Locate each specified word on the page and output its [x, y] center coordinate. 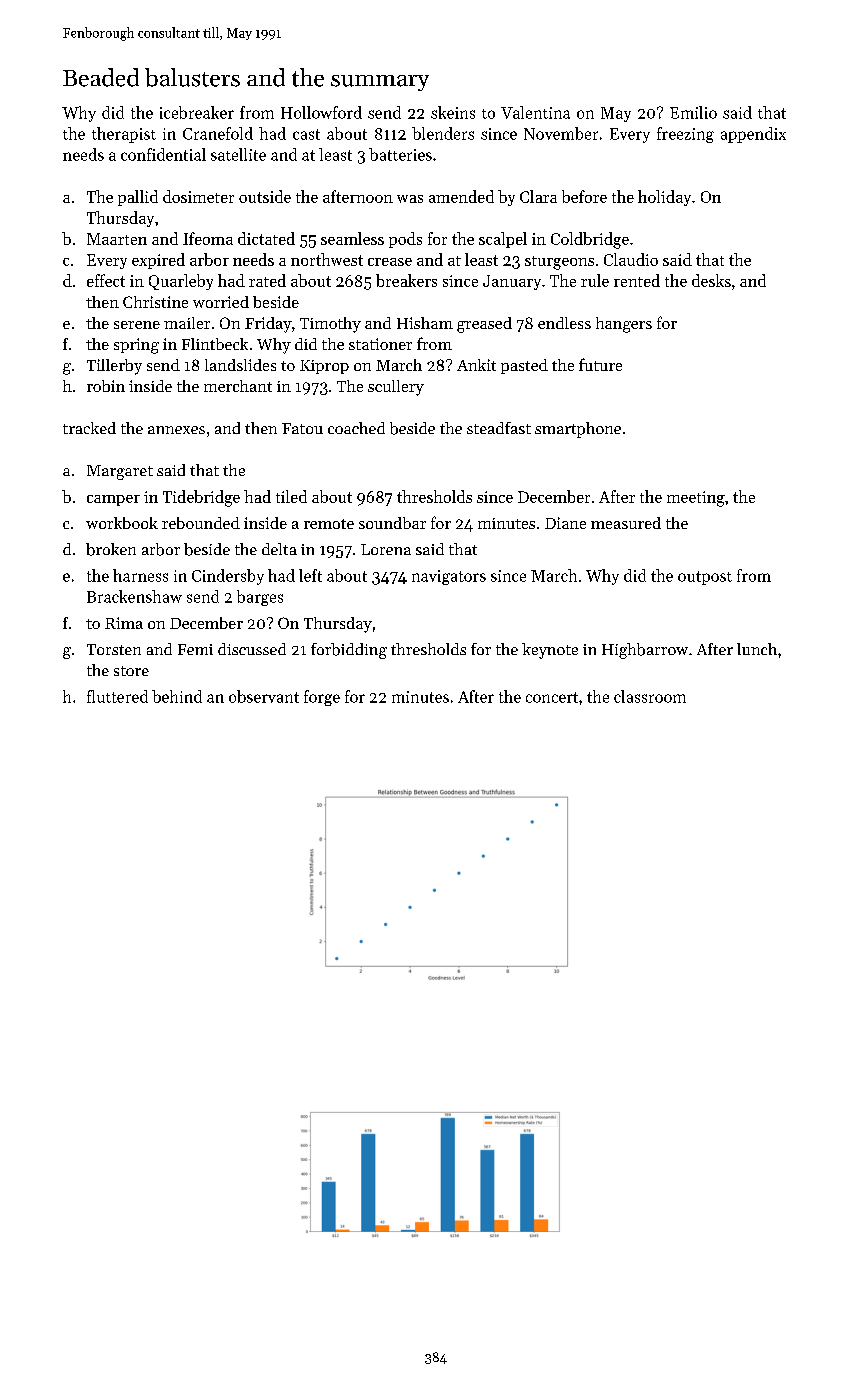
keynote [550, 651]
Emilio [693, 112]
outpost [705, 578]
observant [264, 696]
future [600, 364]
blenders [443, 133]
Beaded [101, 77]
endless [564, 323]
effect [106, 280]
